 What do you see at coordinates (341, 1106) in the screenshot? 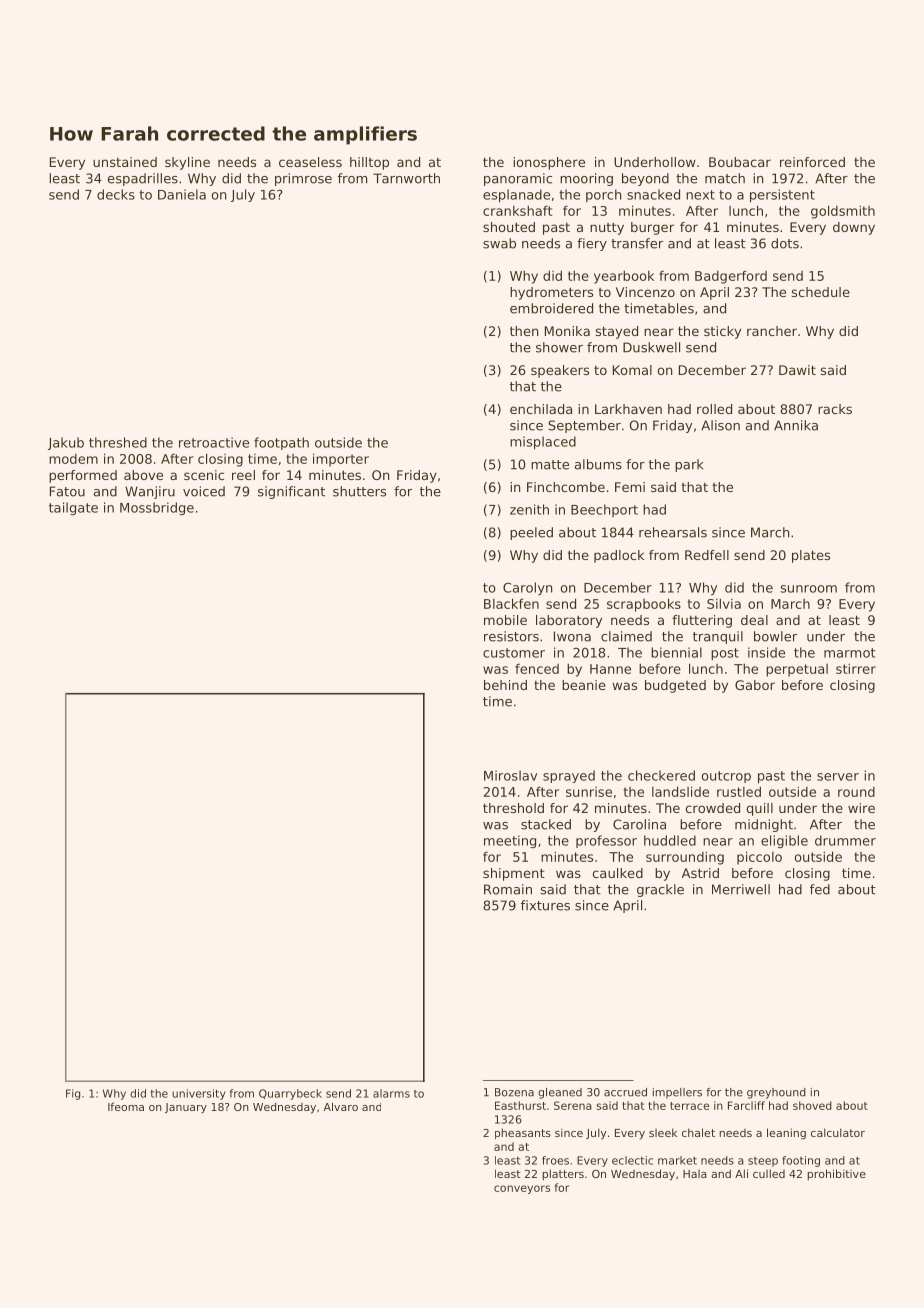
I see `Alvaro` at bounding box center [341, 1106].
